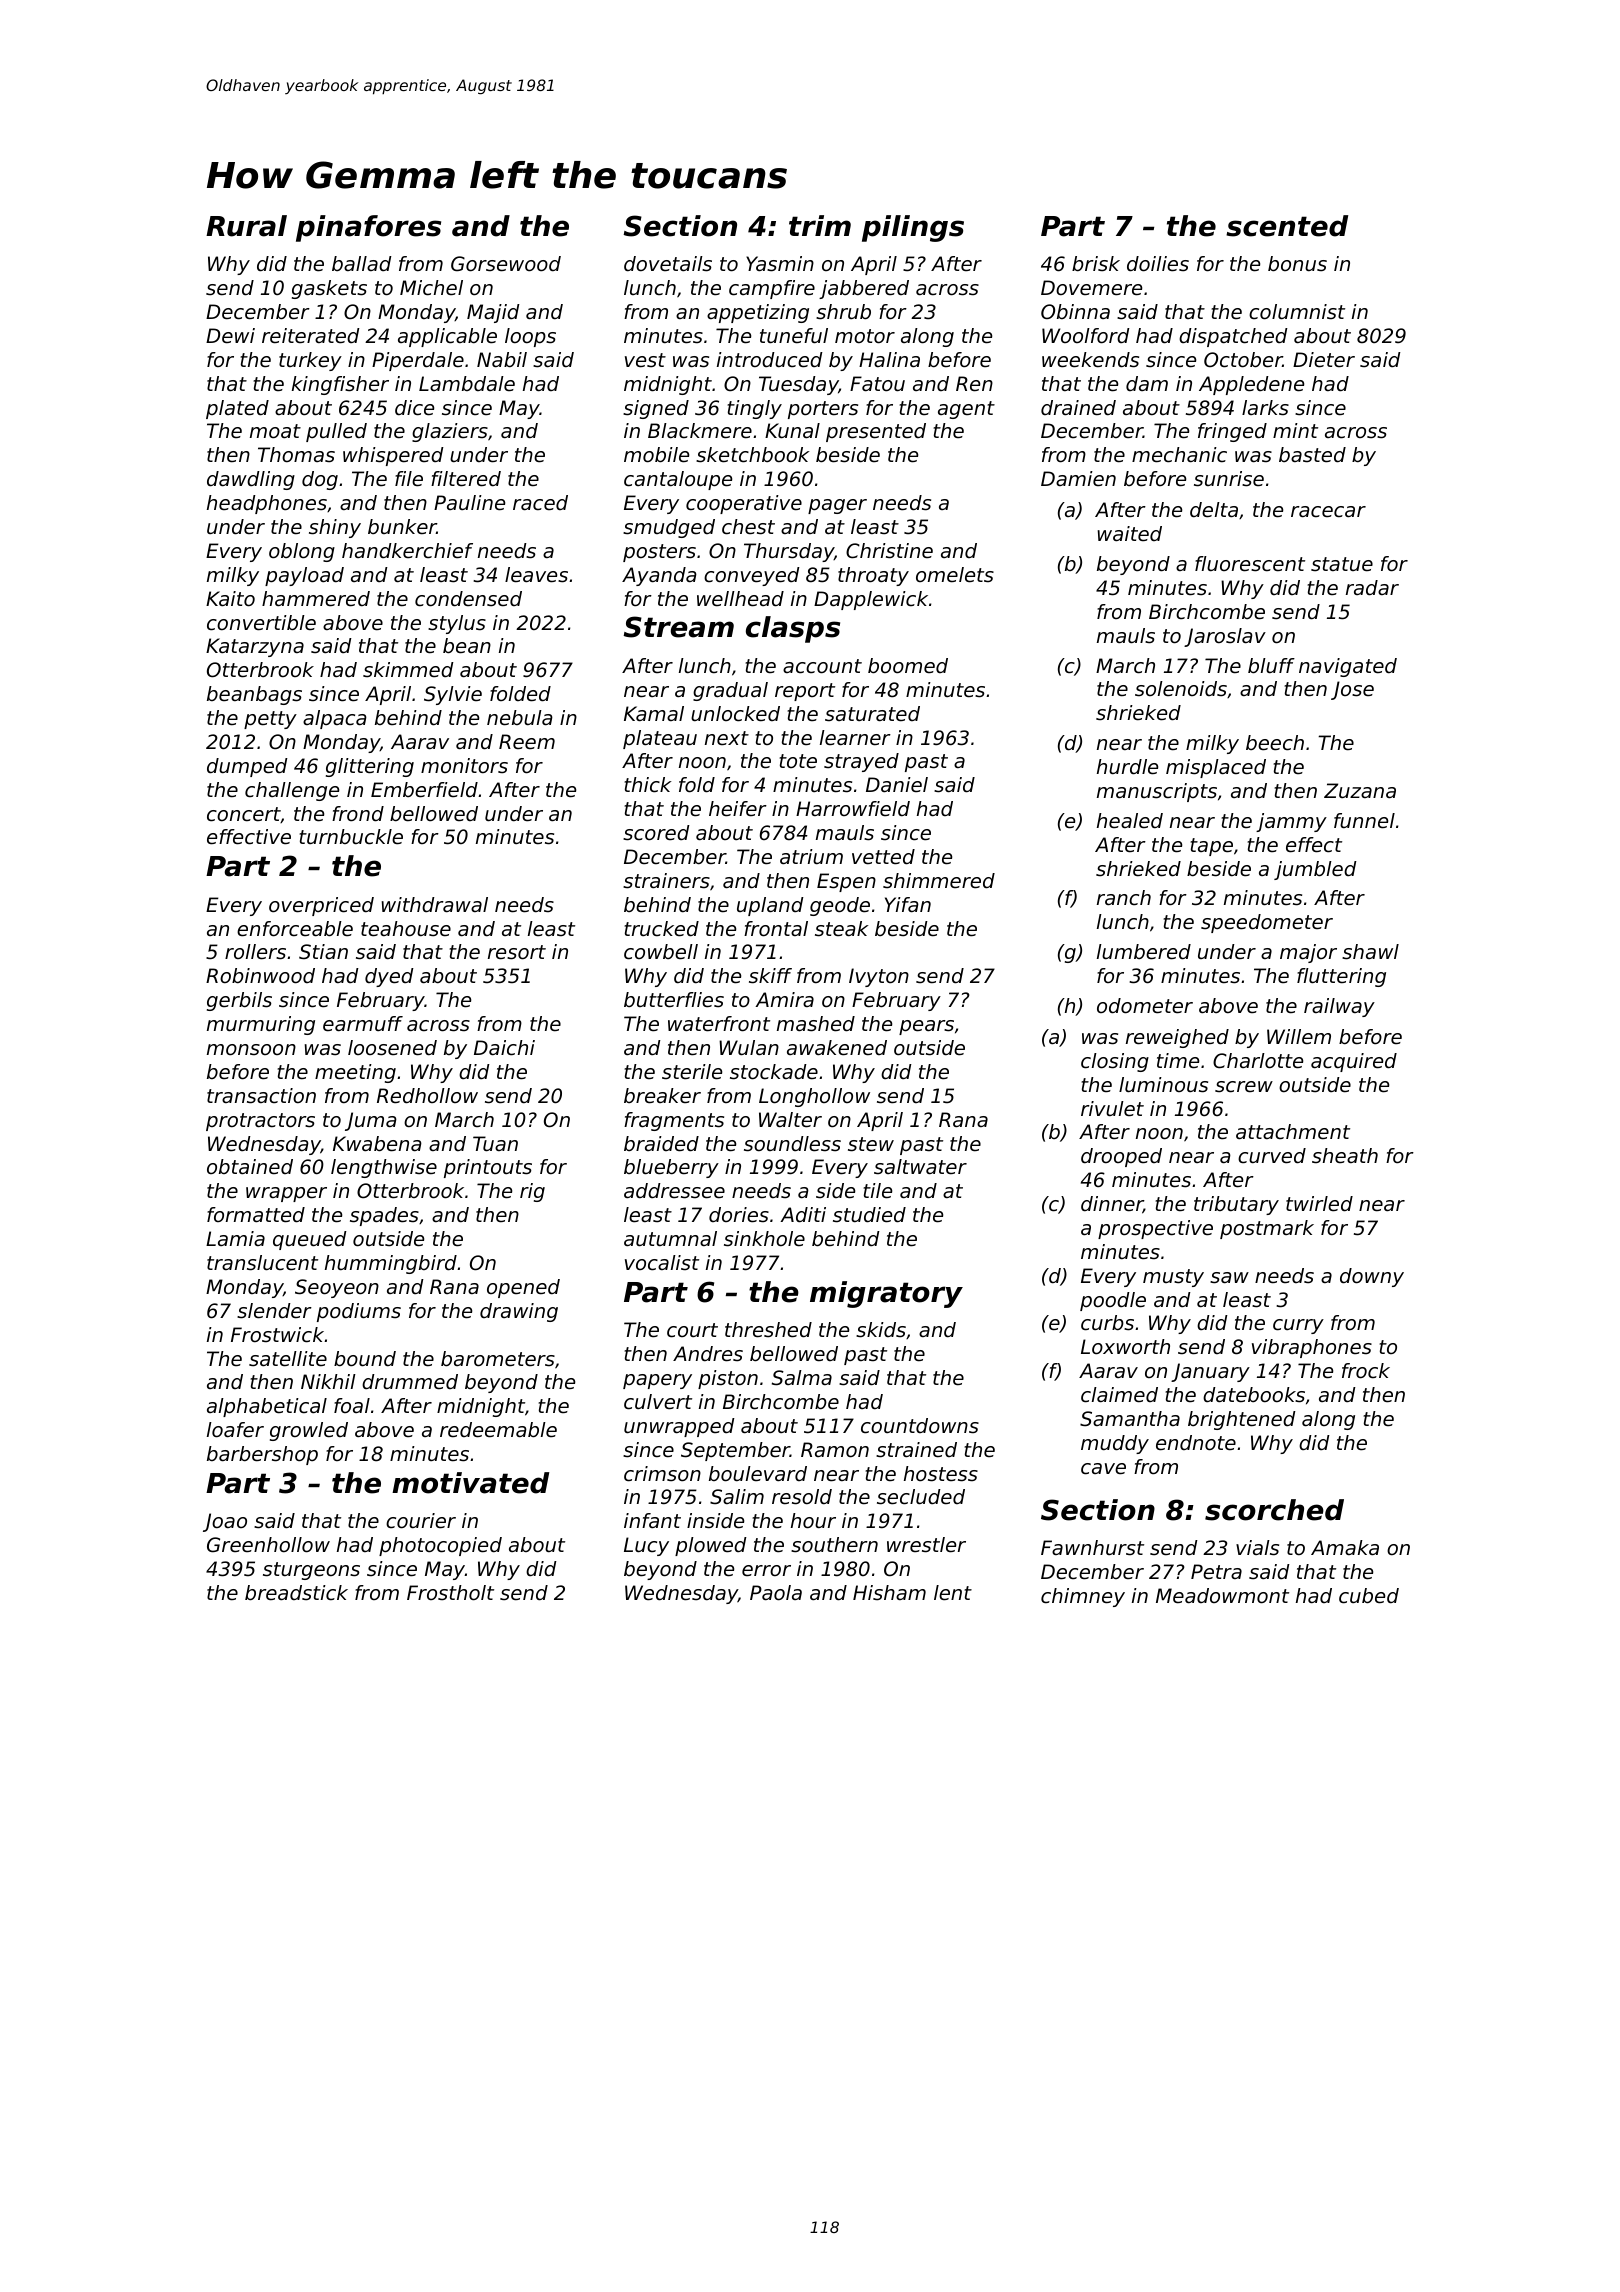  I want to click on migratory, so click(886, 1294).
